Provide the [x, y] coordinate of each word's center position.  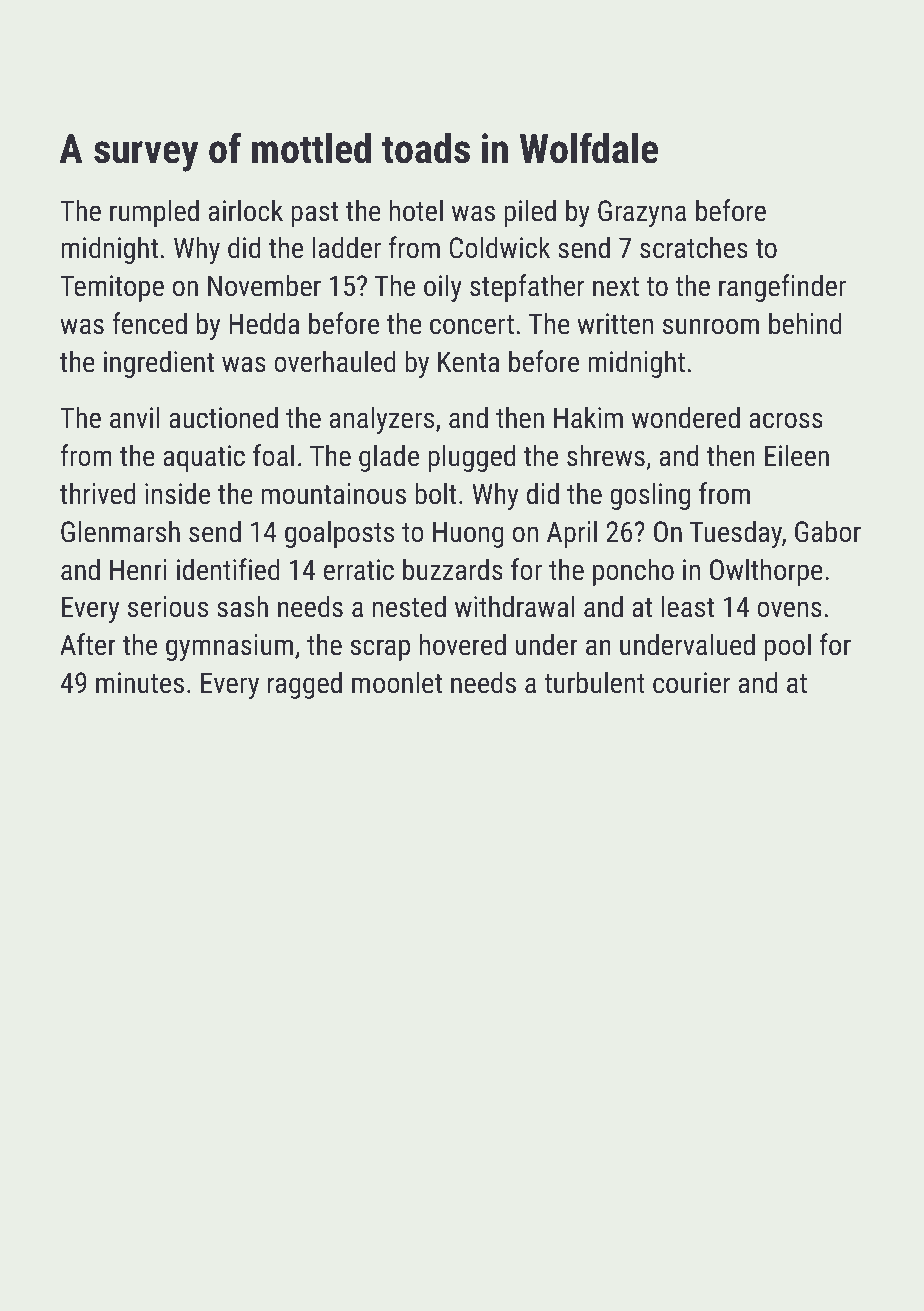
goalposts [339, 534]
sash [242, 606]
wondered [686, 417]
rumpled [154, 213]
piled [530, 213]
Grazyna [642, 213]
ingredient [159, 364]
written [615, 324]
